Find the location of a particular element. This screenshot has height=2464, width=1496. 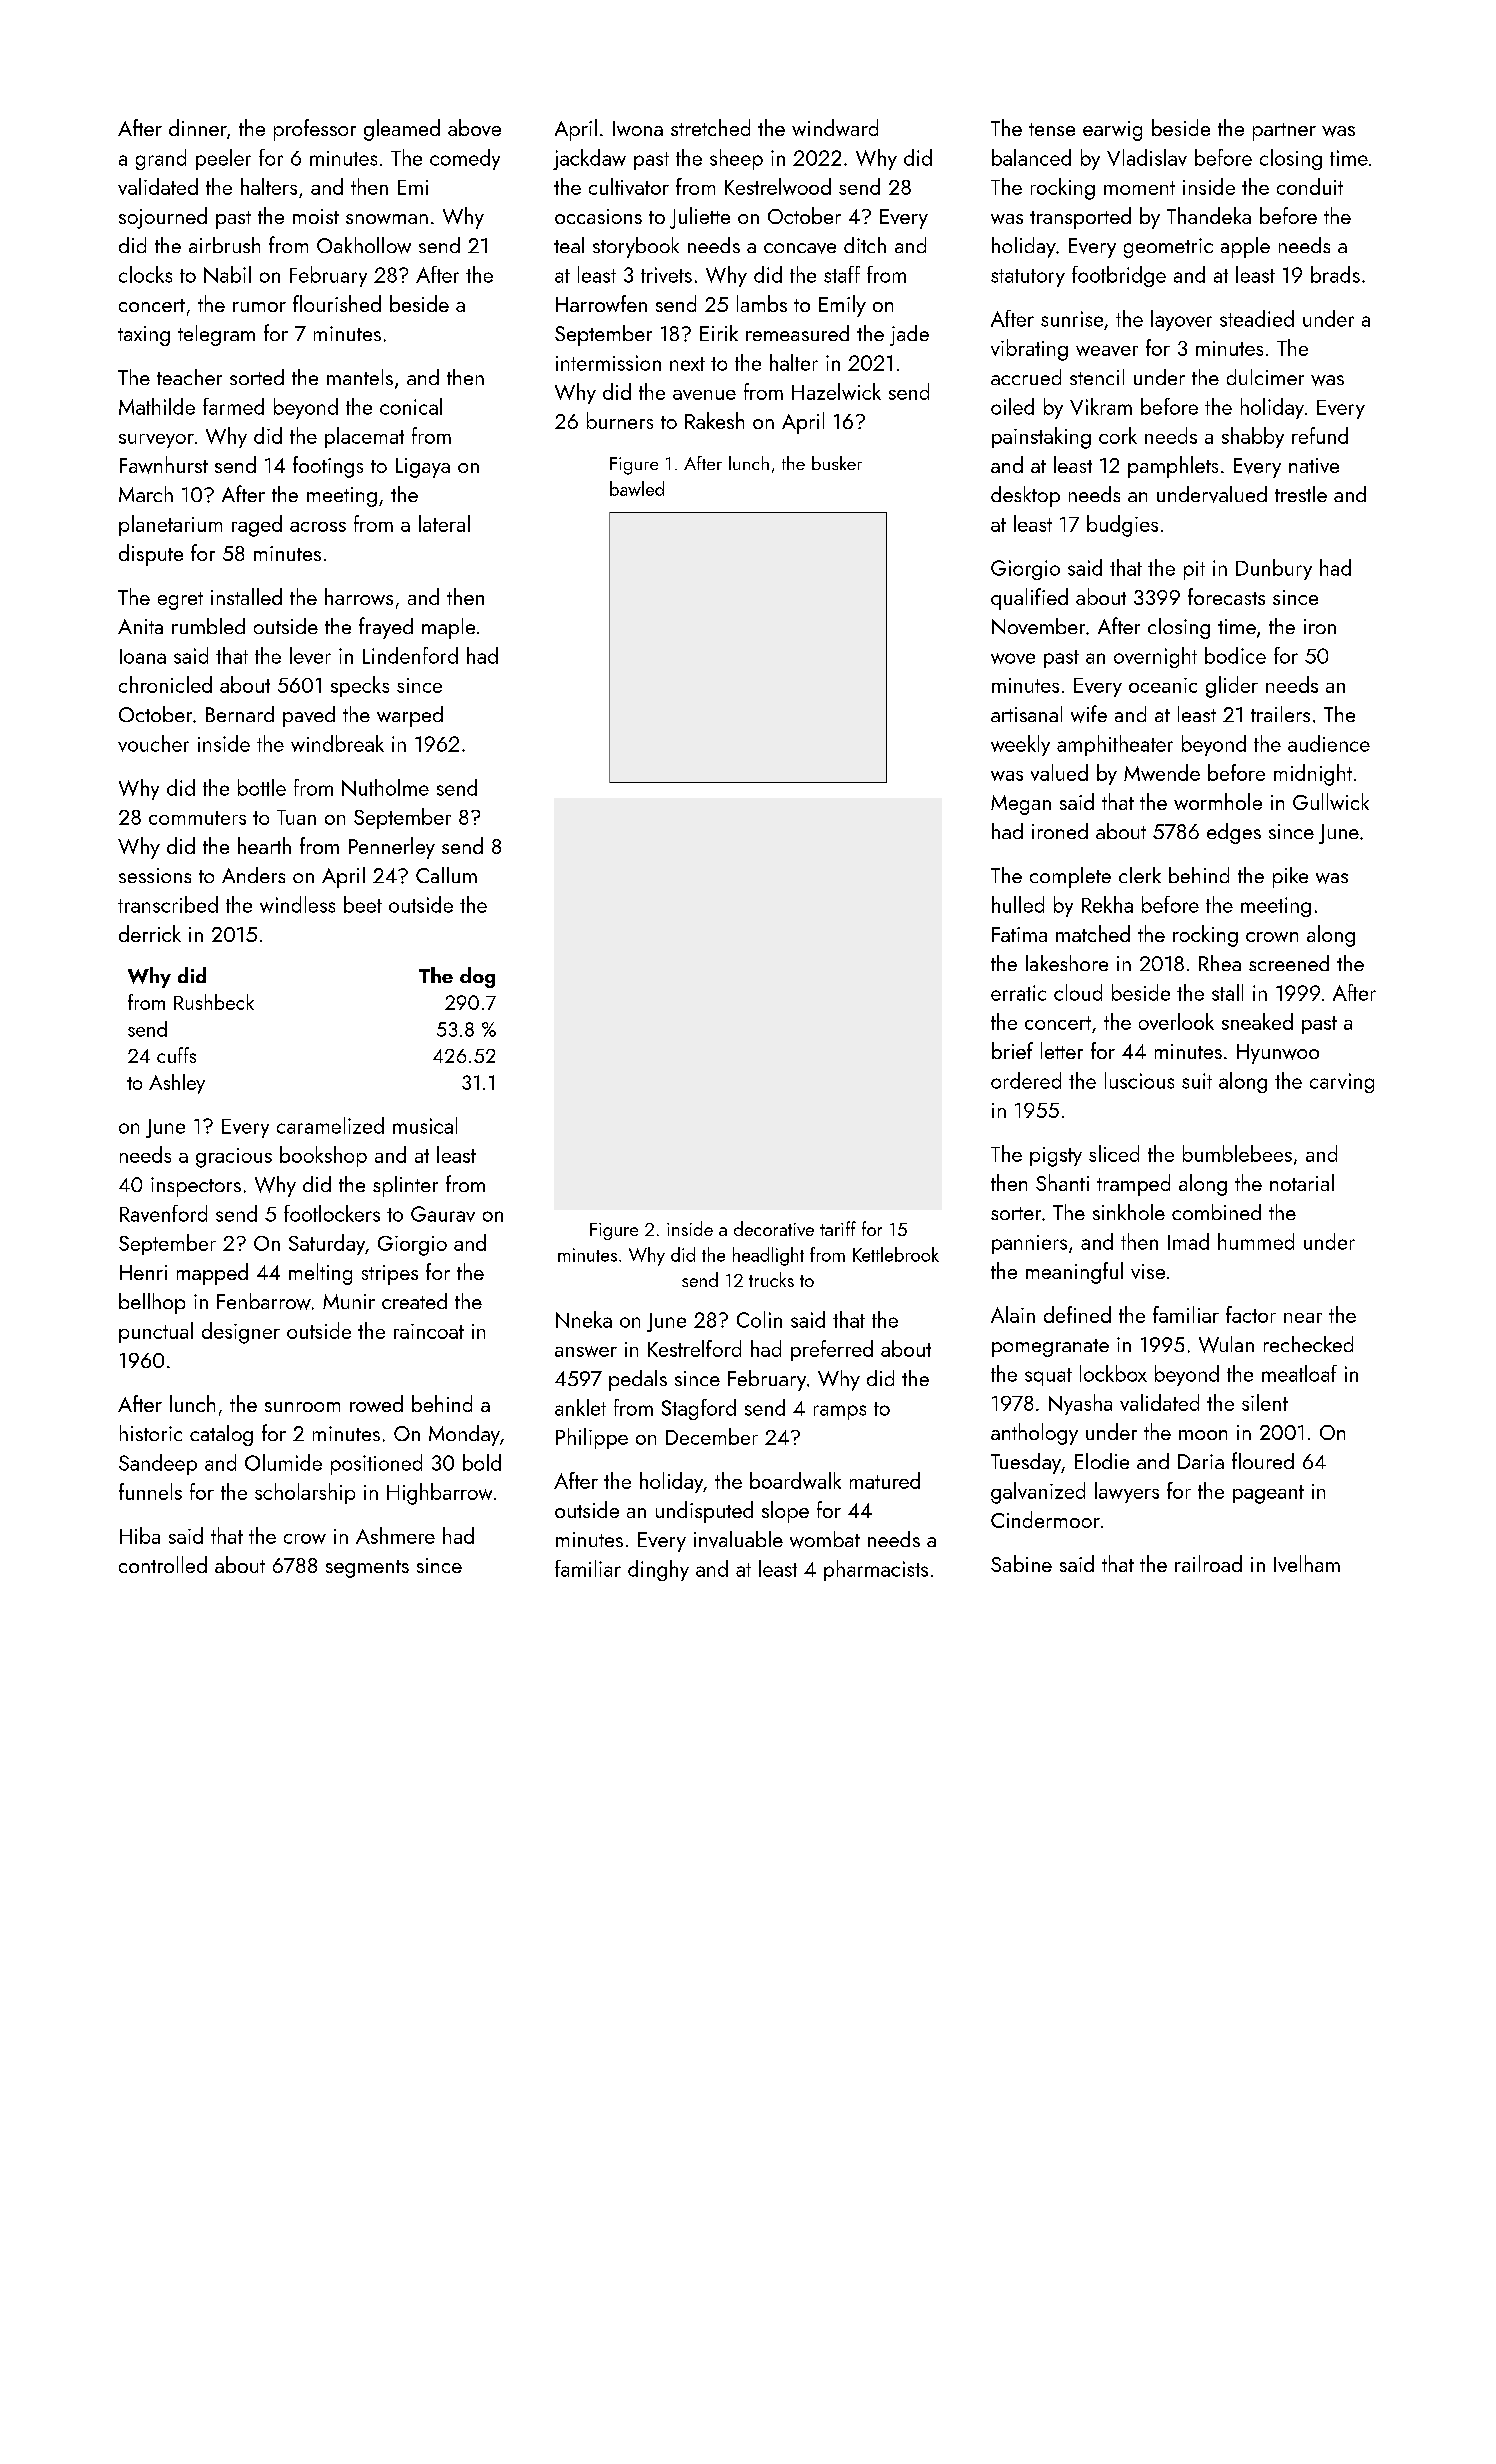

busker is located at coordinates (837, 463).
